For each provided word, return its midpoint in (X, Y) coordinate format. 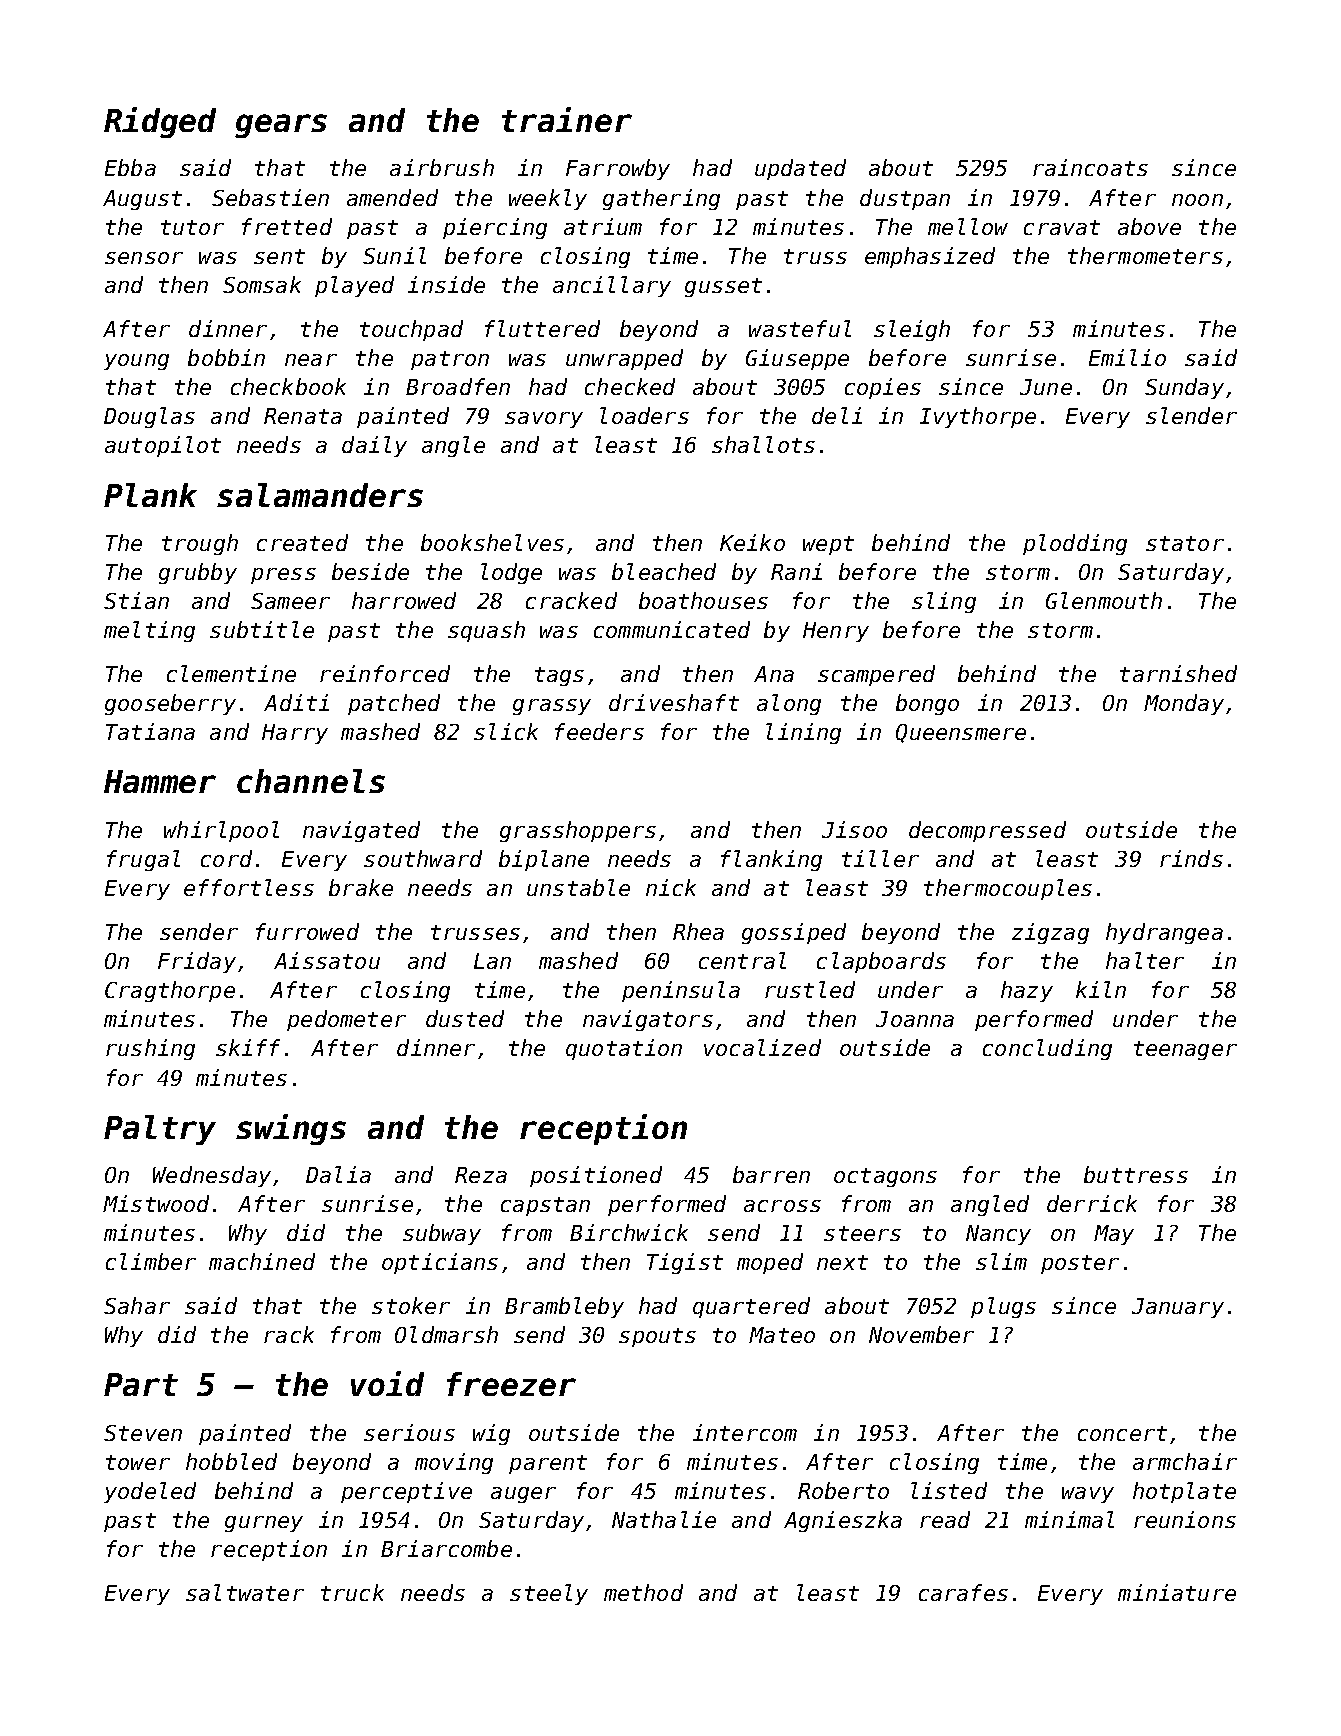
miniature (1177, 1592)
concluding (1047, 1049)
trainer (567, 119)
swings (291, 1129)
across (782, 1206)
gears (281, 126)
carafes (963, 1592)
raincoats (1090, 167)
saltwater (245, 1592)
